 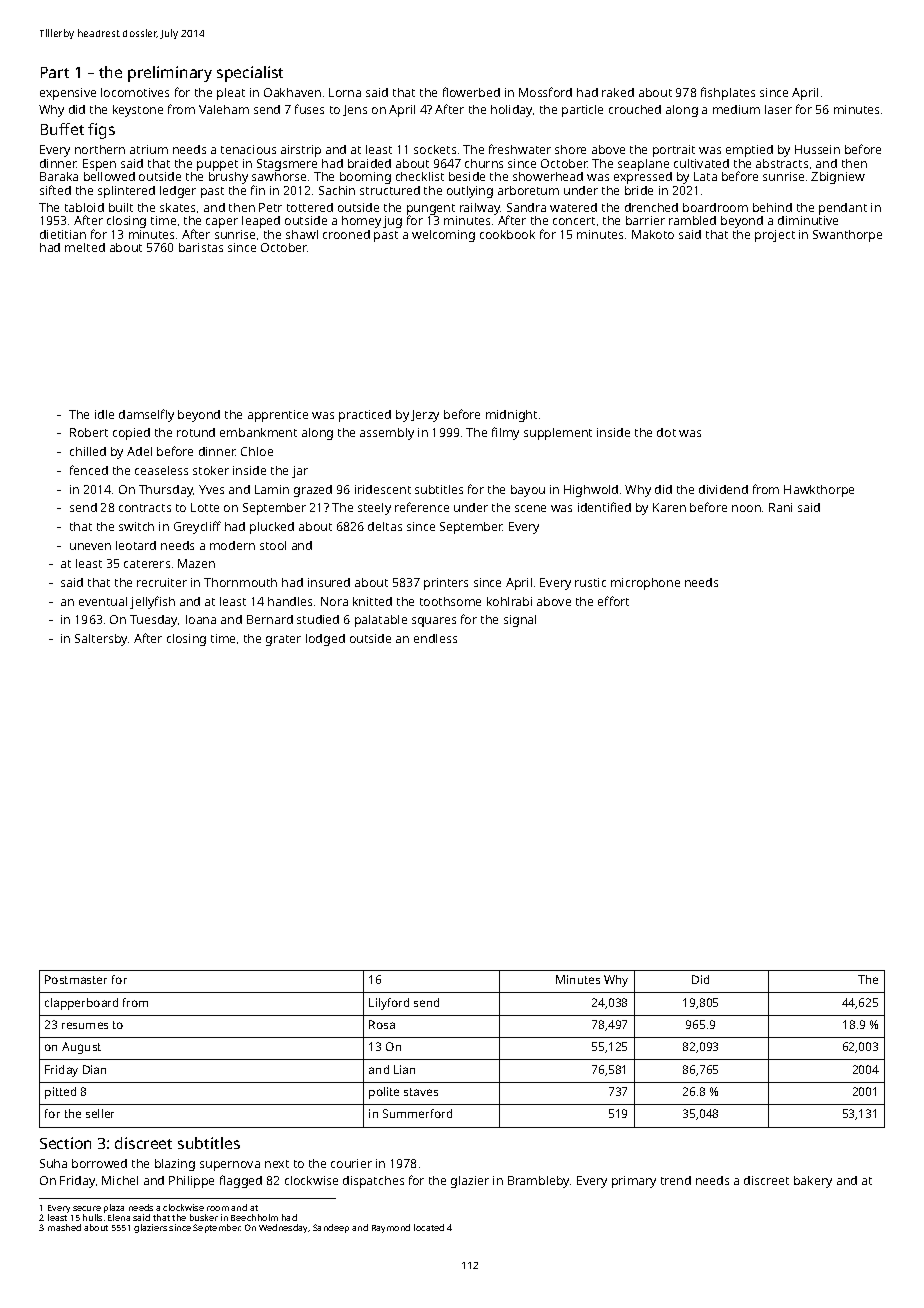 I want to click on built, so click(x=121, y=207).
